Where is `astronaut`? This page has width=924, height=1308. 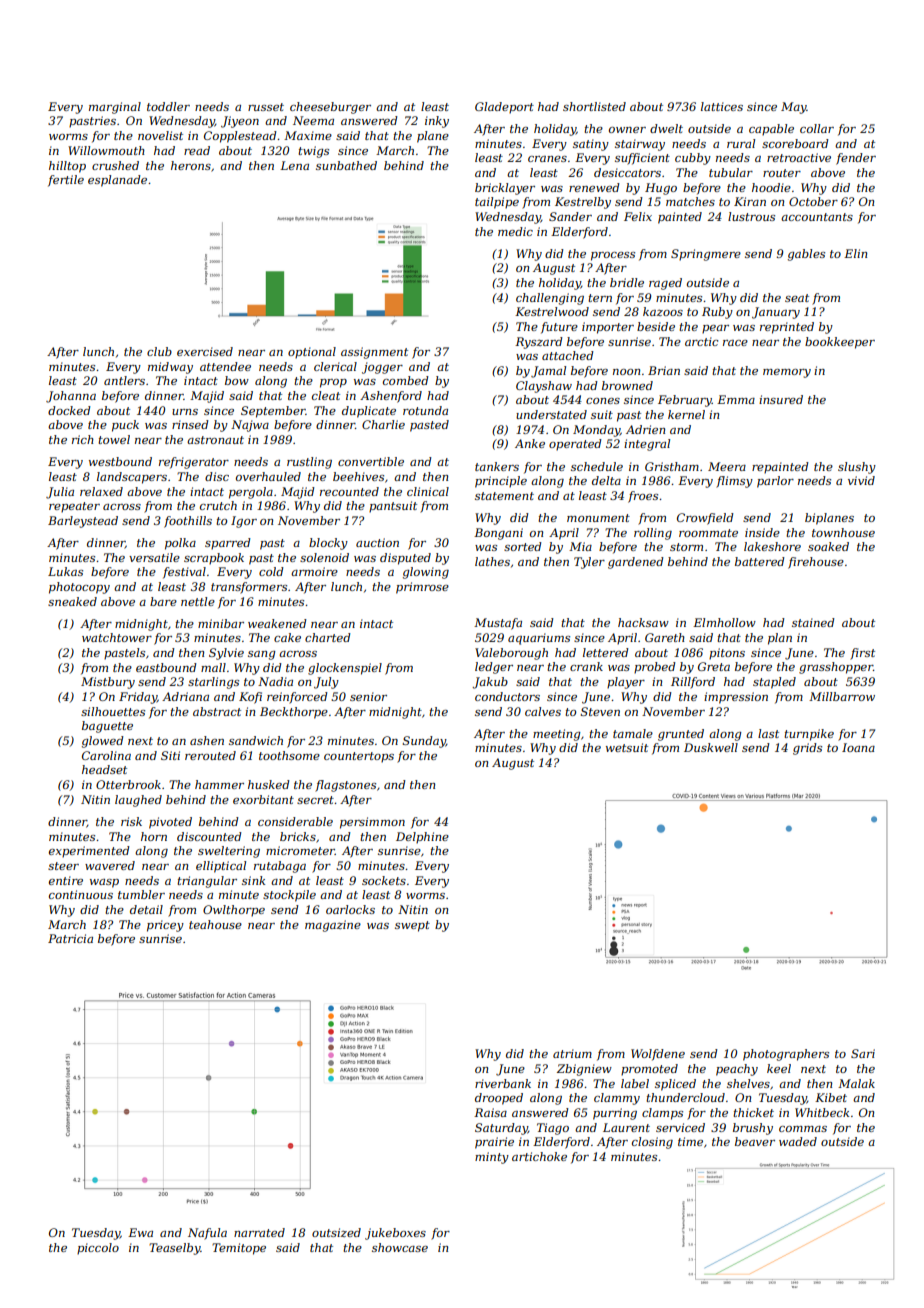
astronaut is located at coordinates (215, 440).
